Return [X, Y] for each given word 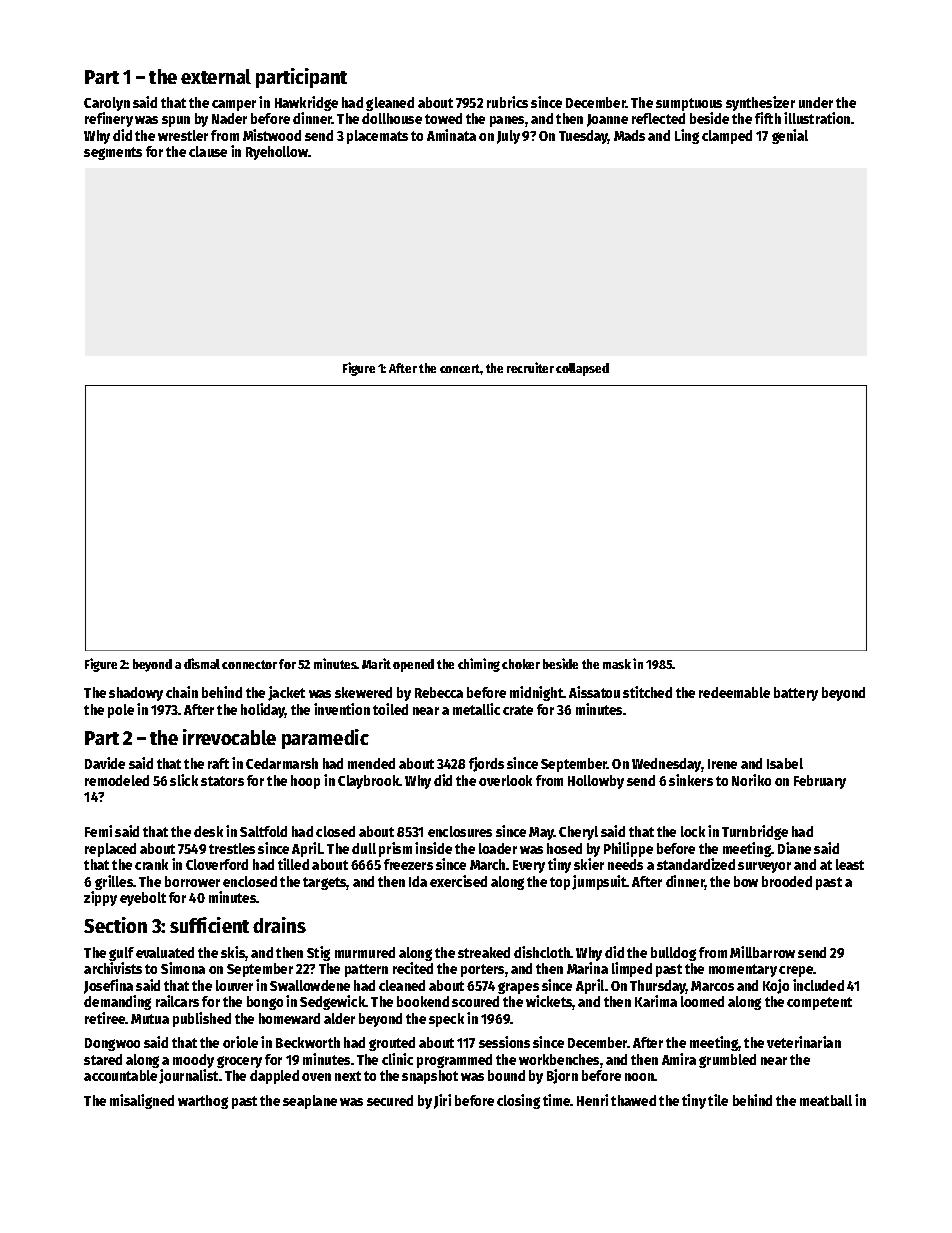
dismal [202, 663]
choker [521, 664]
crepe [796, 971]
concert [460, 368]
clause [208, 151]
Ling [687, 136]
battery [796, 694]
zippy [100, 898]
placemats [377, 137]
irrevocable [229, 737]
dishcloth [542, 952]
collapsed [582, 369]
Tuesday [583, 137]
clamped [727, 137]
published [202, 1019]
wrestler [183, 135]
